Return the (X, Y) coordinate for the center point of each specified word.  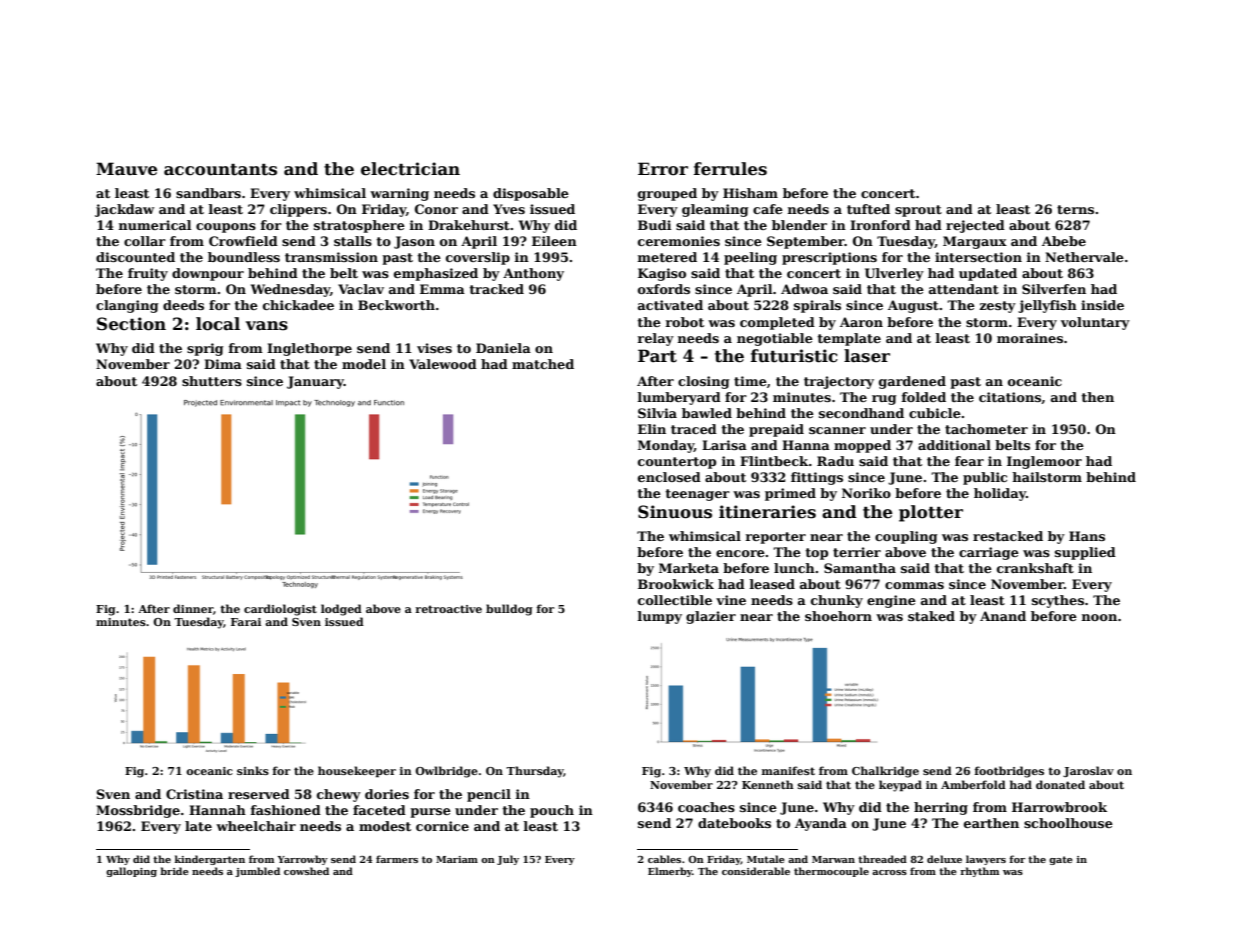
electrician (410, 169)
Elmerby (670, 872)
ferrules (730, 169)
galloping (131, 872)
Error (663, 169)
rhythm (979, 872)
